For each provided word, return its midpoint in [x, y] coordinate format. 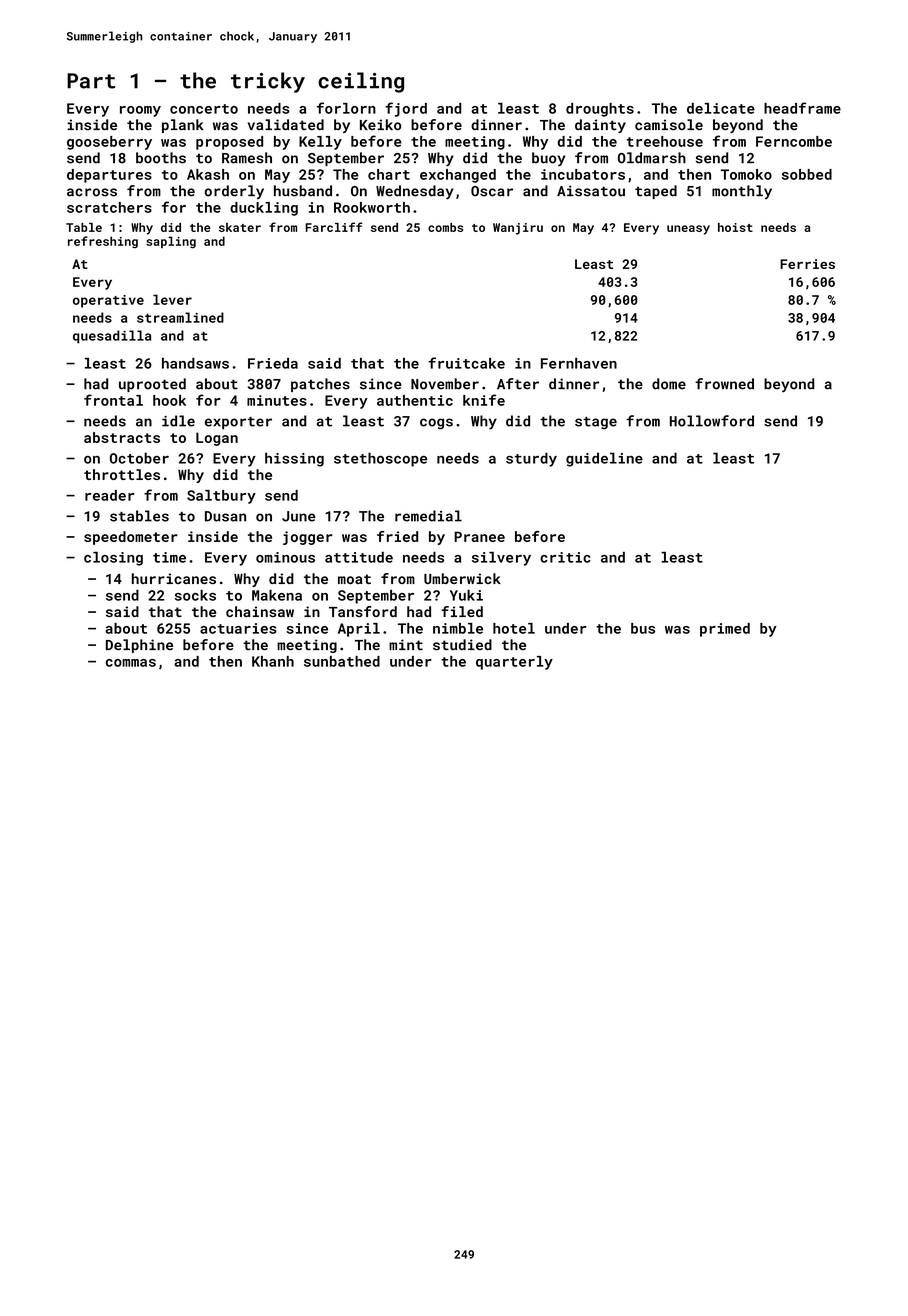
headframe [802, 108]
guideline [604, 459]
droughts [600, 110]
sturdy [531, 459]
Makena [277, 595]
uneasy [688, 230]
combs [445, 227]
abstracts [122, 437]
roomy [140, 111]
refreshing [103, 242]
